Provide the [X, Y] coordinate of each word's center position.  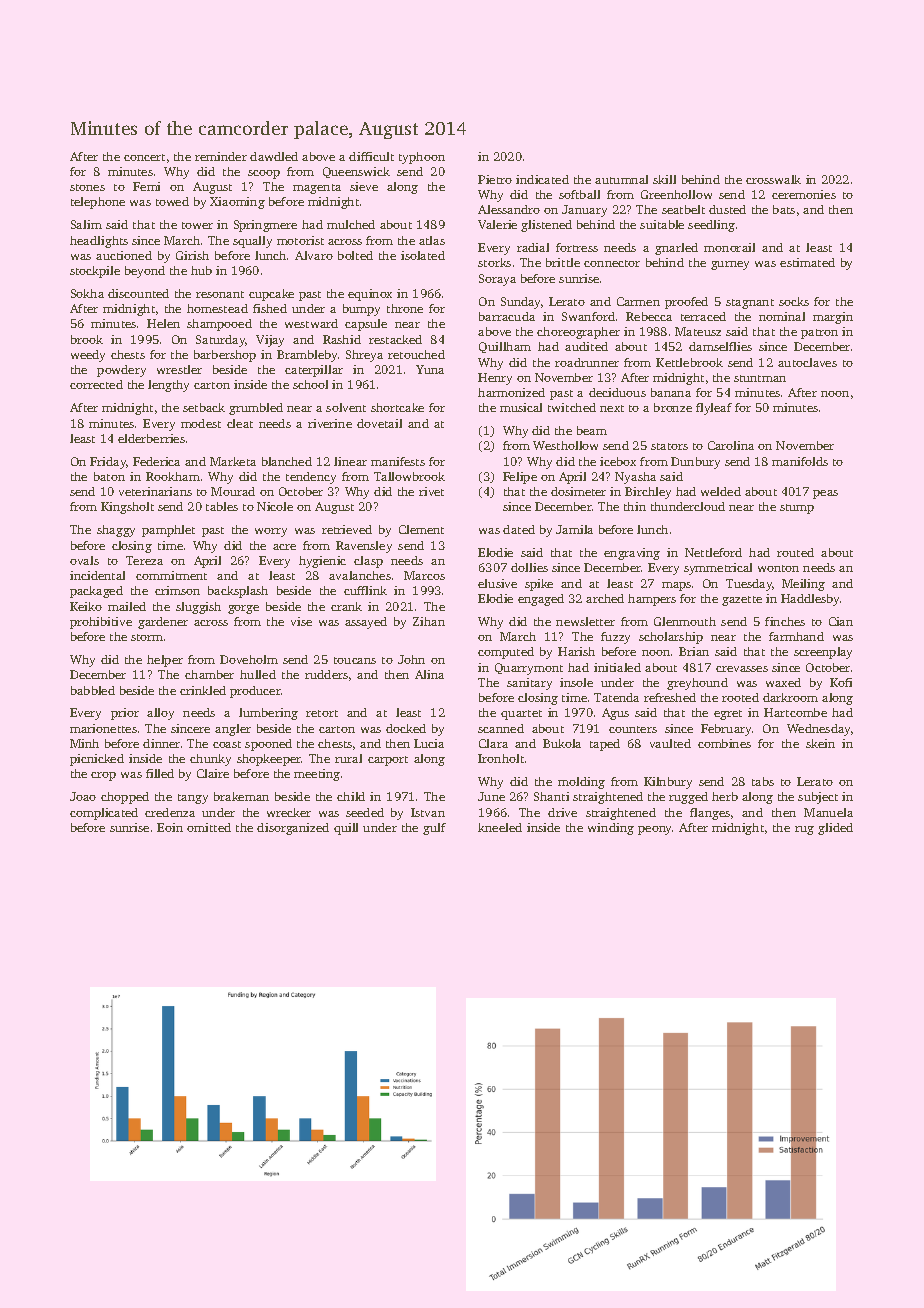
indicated [542, 179]
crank [346, 606]
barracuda [507, 316]
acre [284, 547]
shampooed [219, 325]
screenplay [823, 653]
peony [655, 830]
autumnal [621, 179]
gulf [434, 829]
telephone [98, 203]
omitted [209, 827]
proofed [686, 303]
